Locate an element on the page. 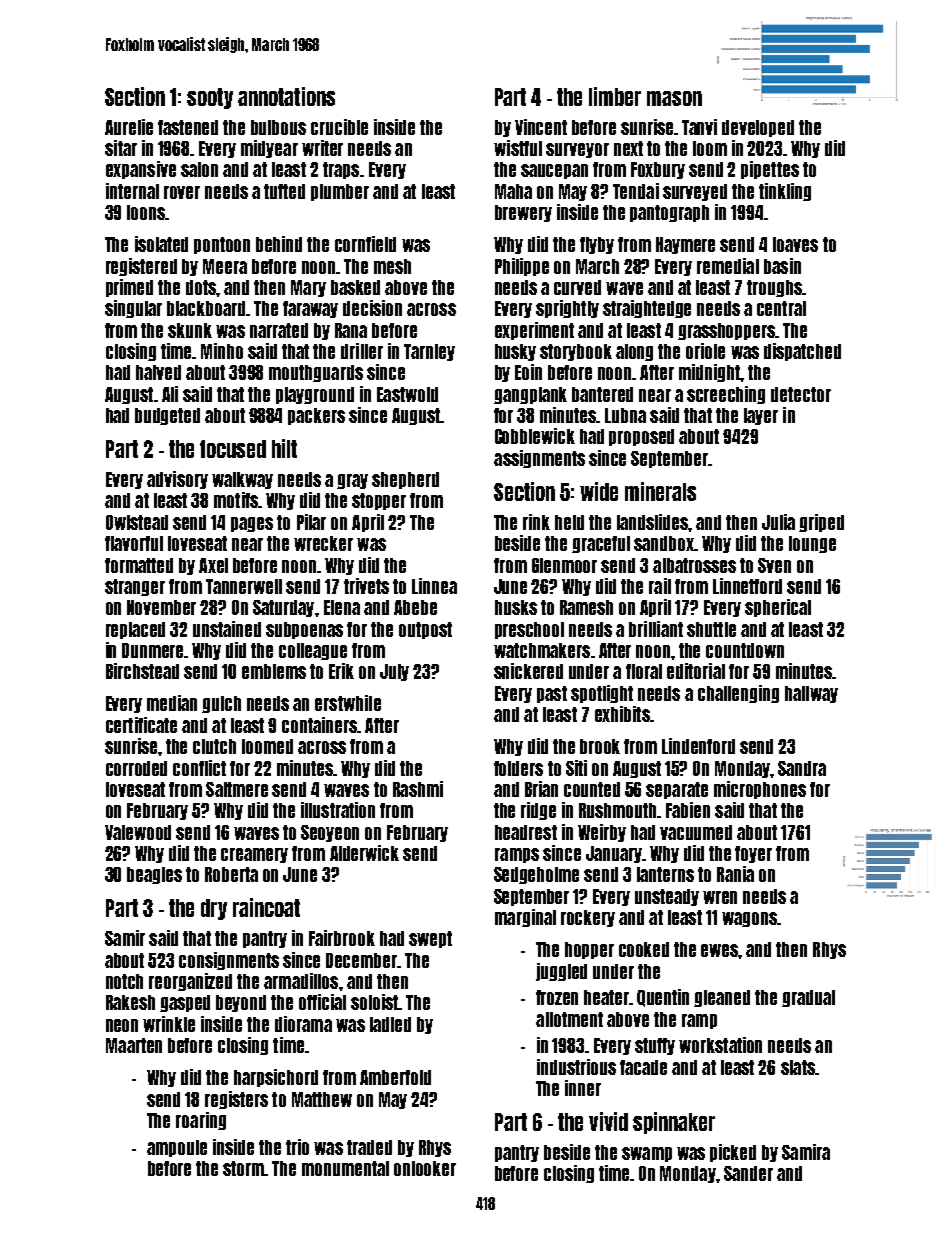 The height and width of the page is (1233, 952). ladled is located at coordinates (390, 1024).
